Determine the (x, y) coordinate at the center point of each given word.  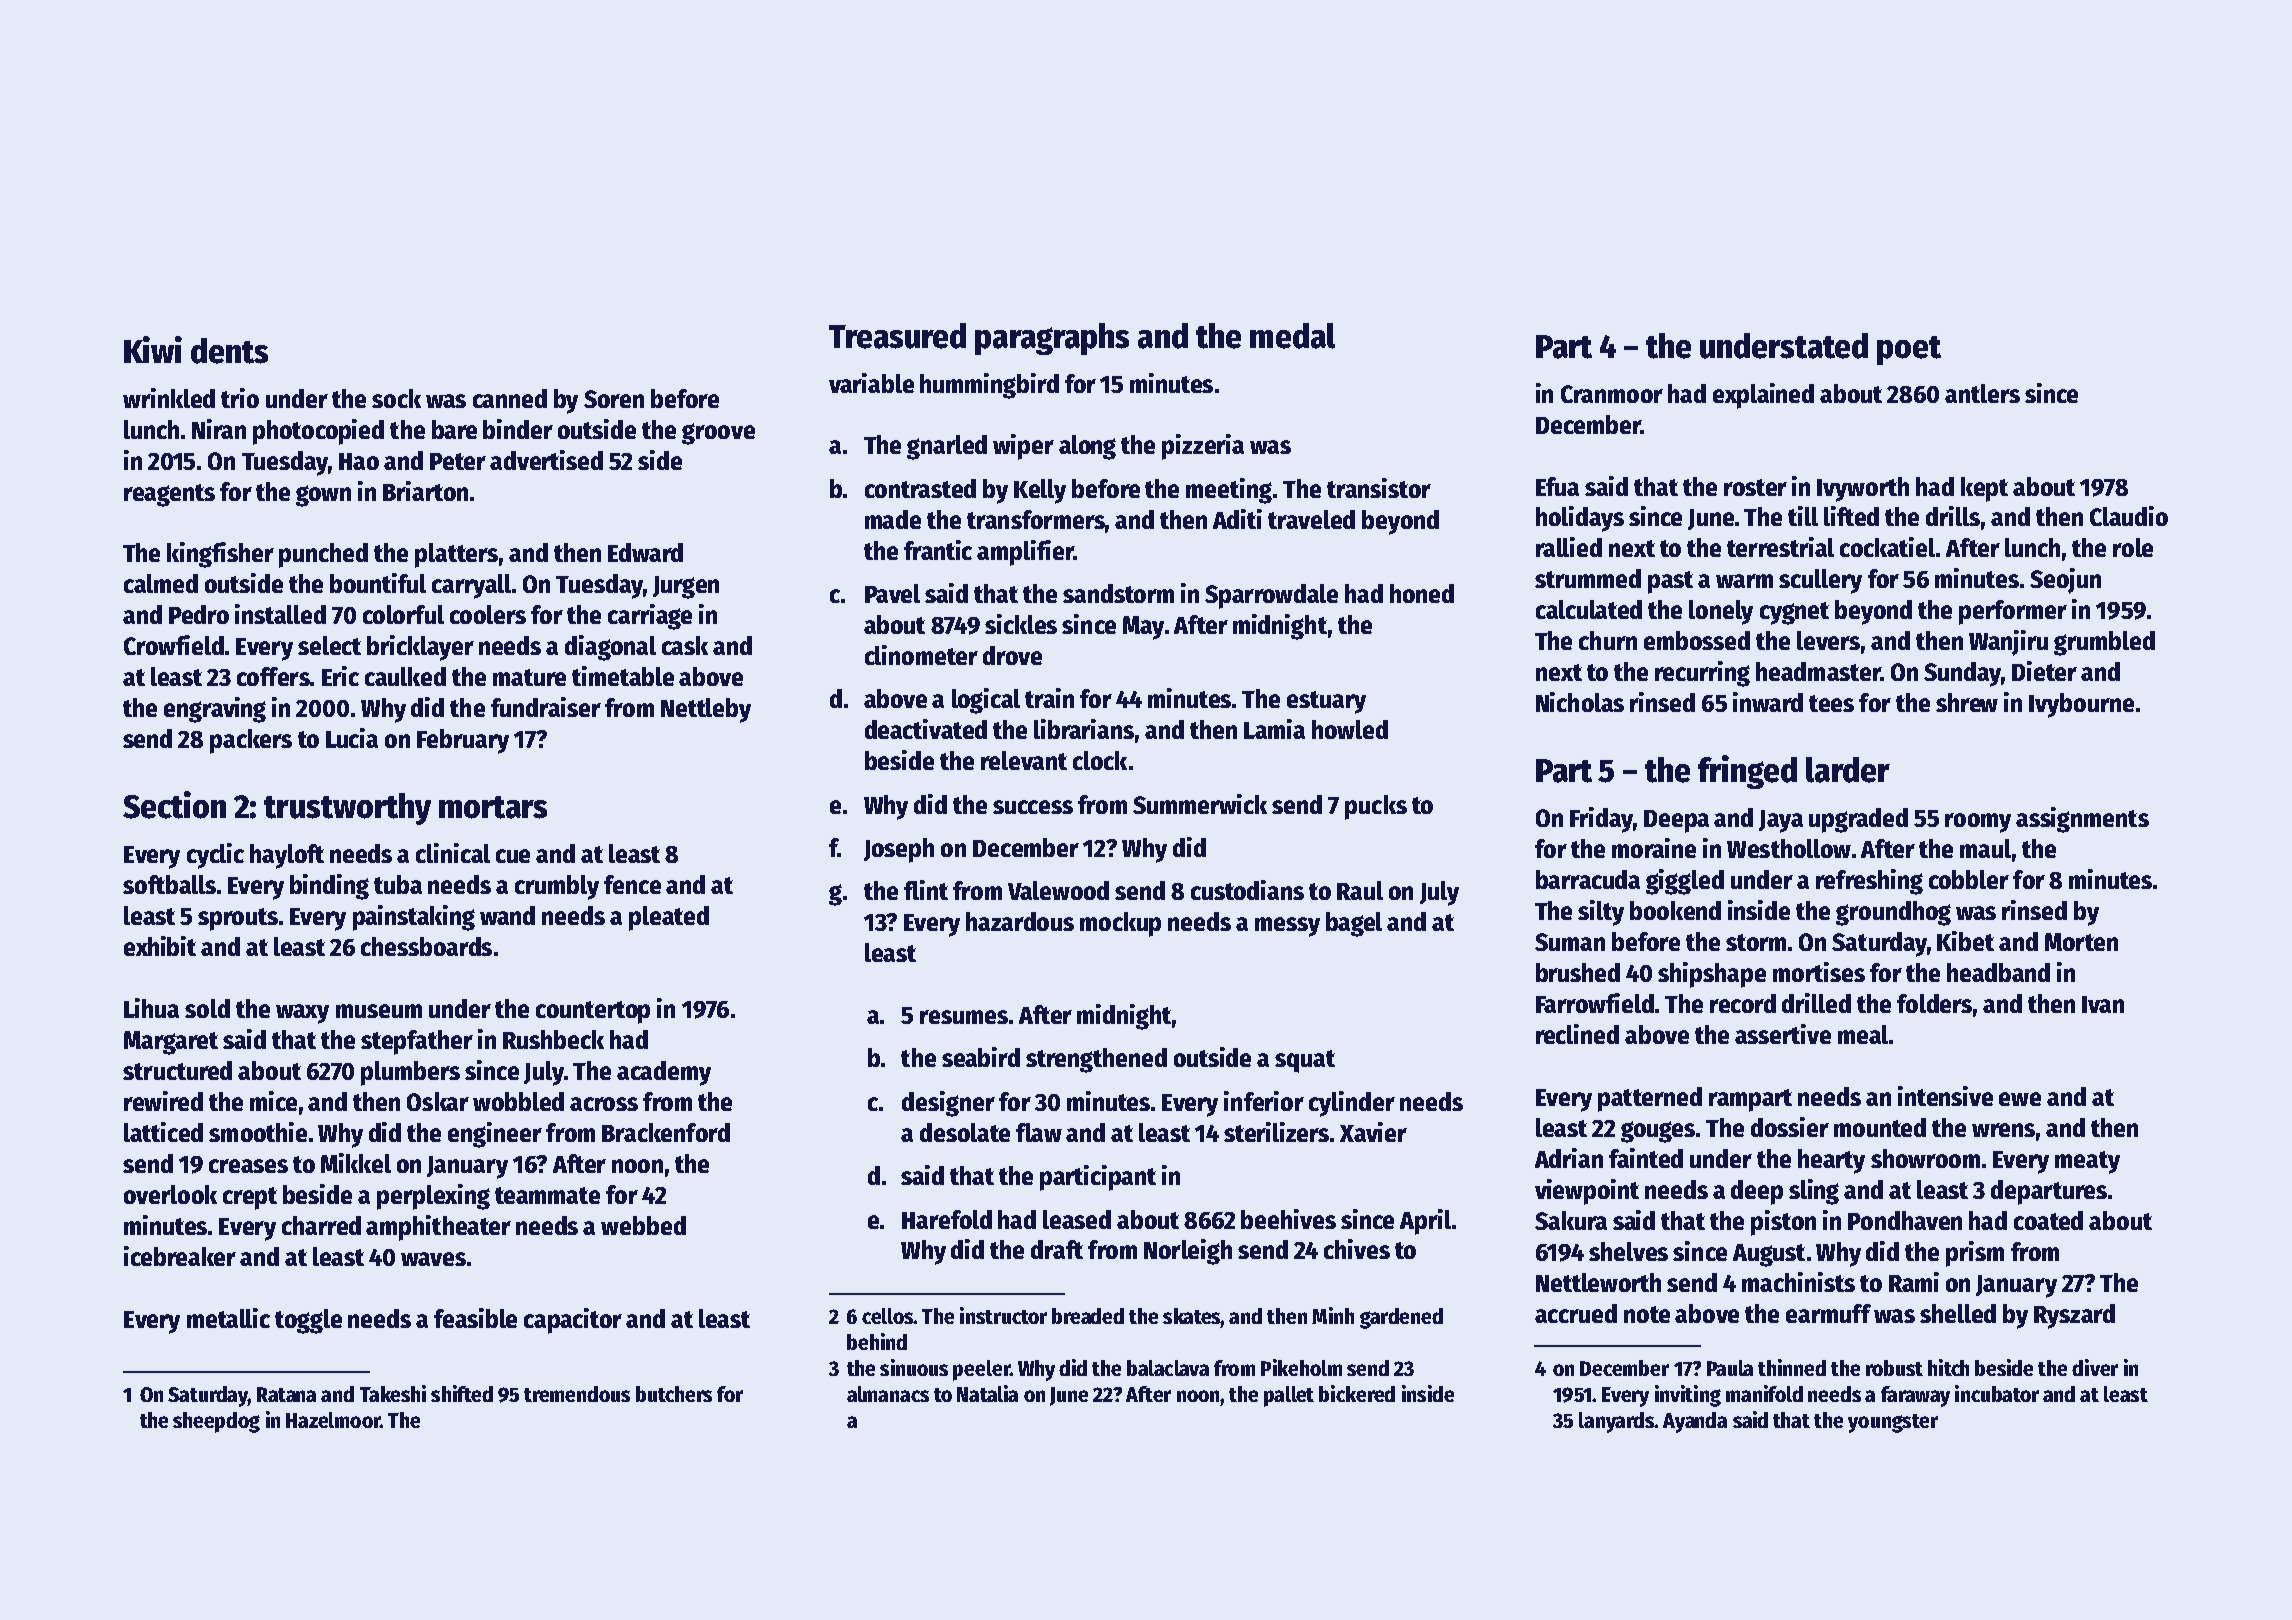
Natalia (987, 1393)
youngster (1893, 1423)
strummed (1588, 578)
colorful (403, 614)
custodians (1247, 890)
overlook (170, 1194)
